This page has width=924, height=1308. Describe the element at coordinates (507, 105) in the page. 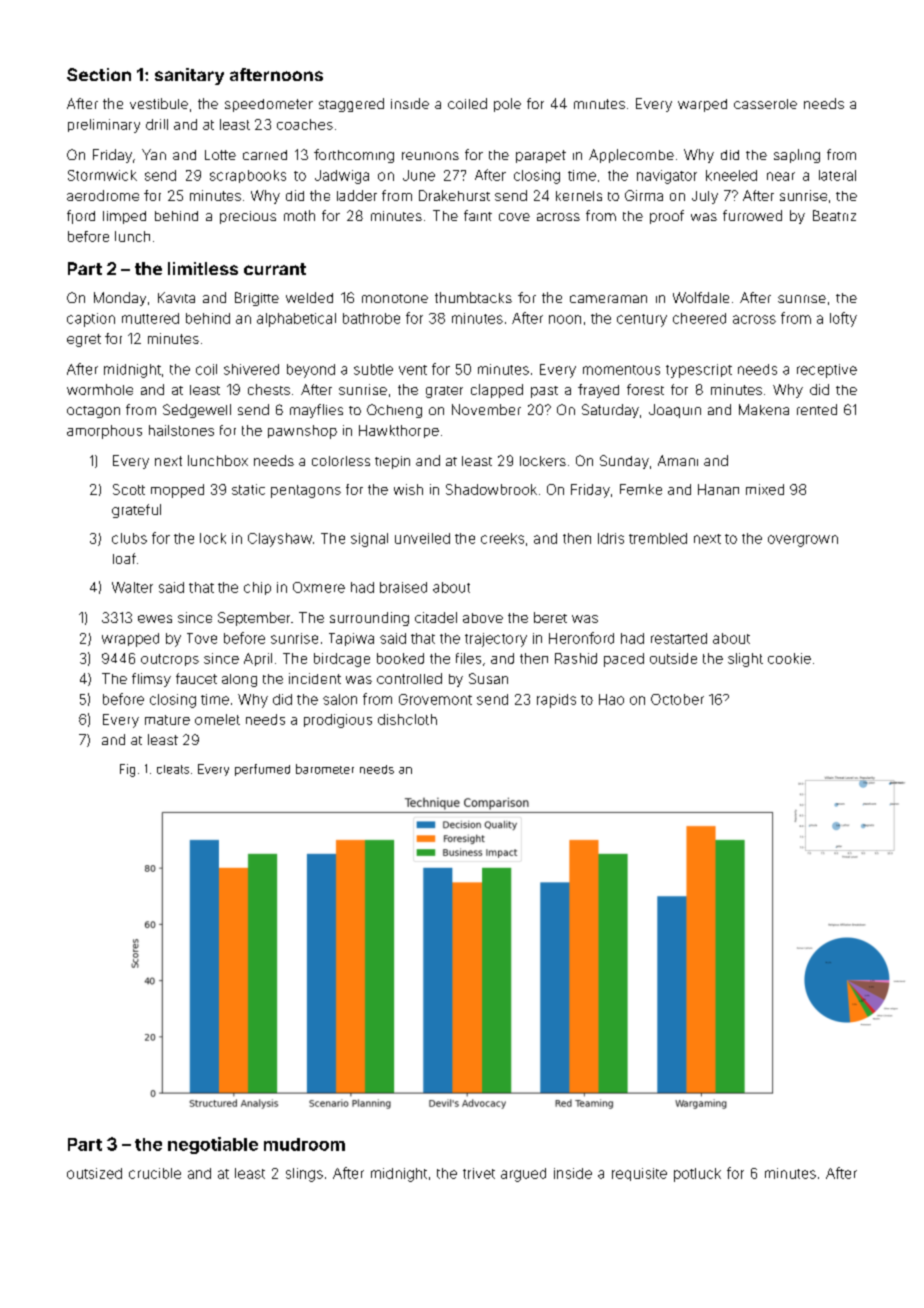

I see `pole` at that location.
